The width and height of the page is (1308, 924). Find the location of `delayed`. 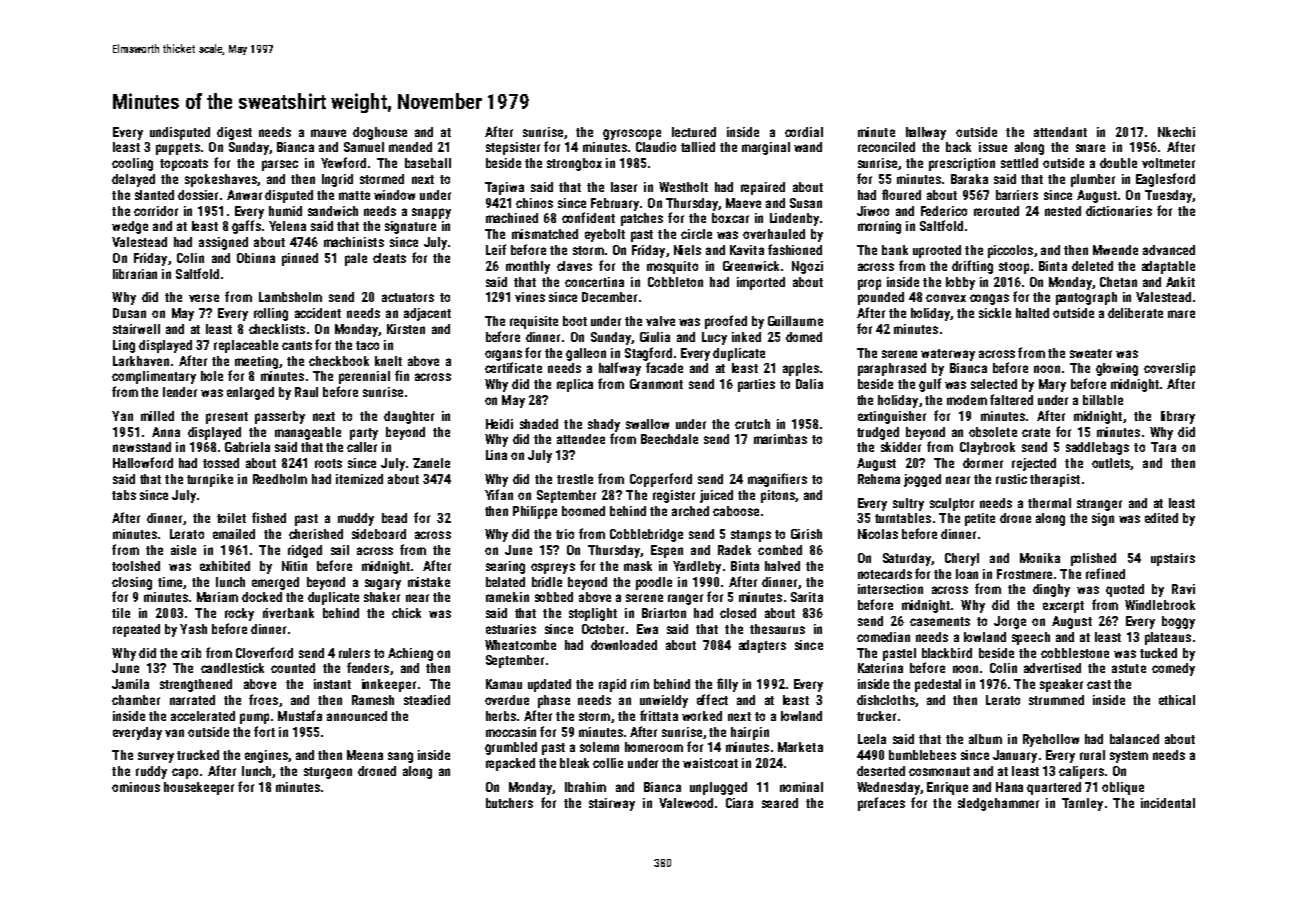

delayed is located at coordinates (133, 180).
